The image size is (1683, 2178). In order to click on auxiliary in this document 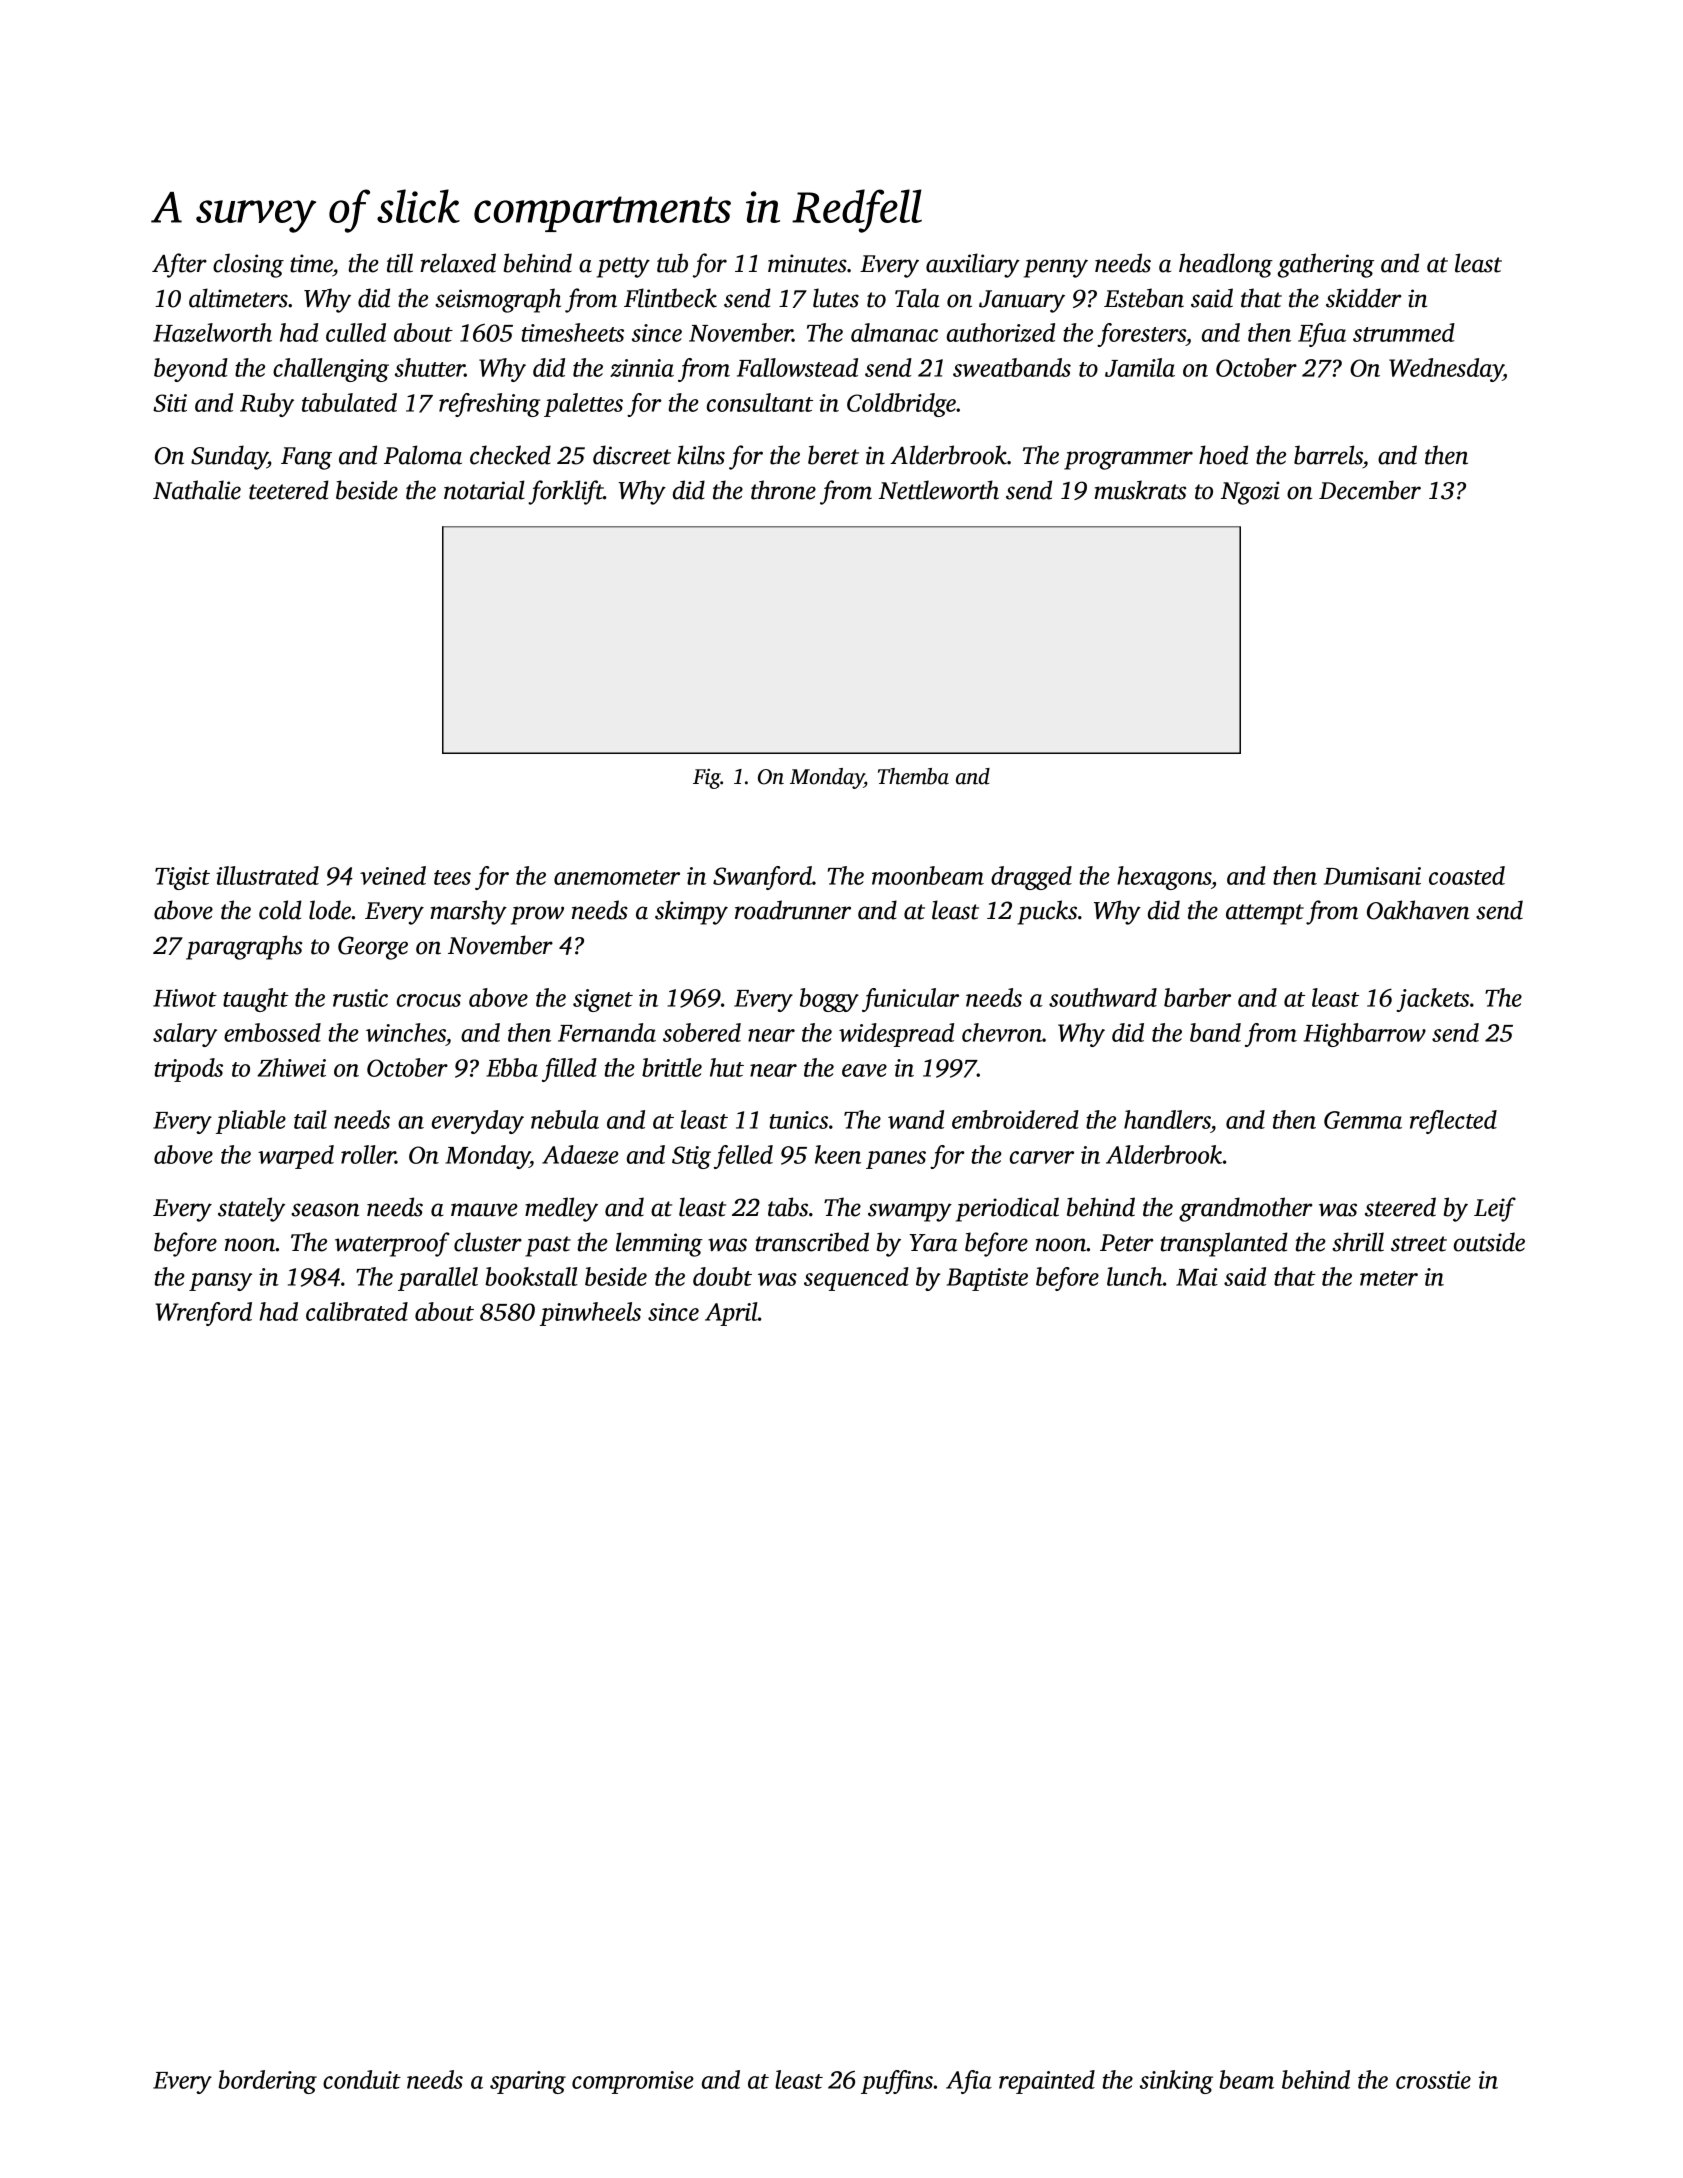, I will do `click(973, 265)`.
